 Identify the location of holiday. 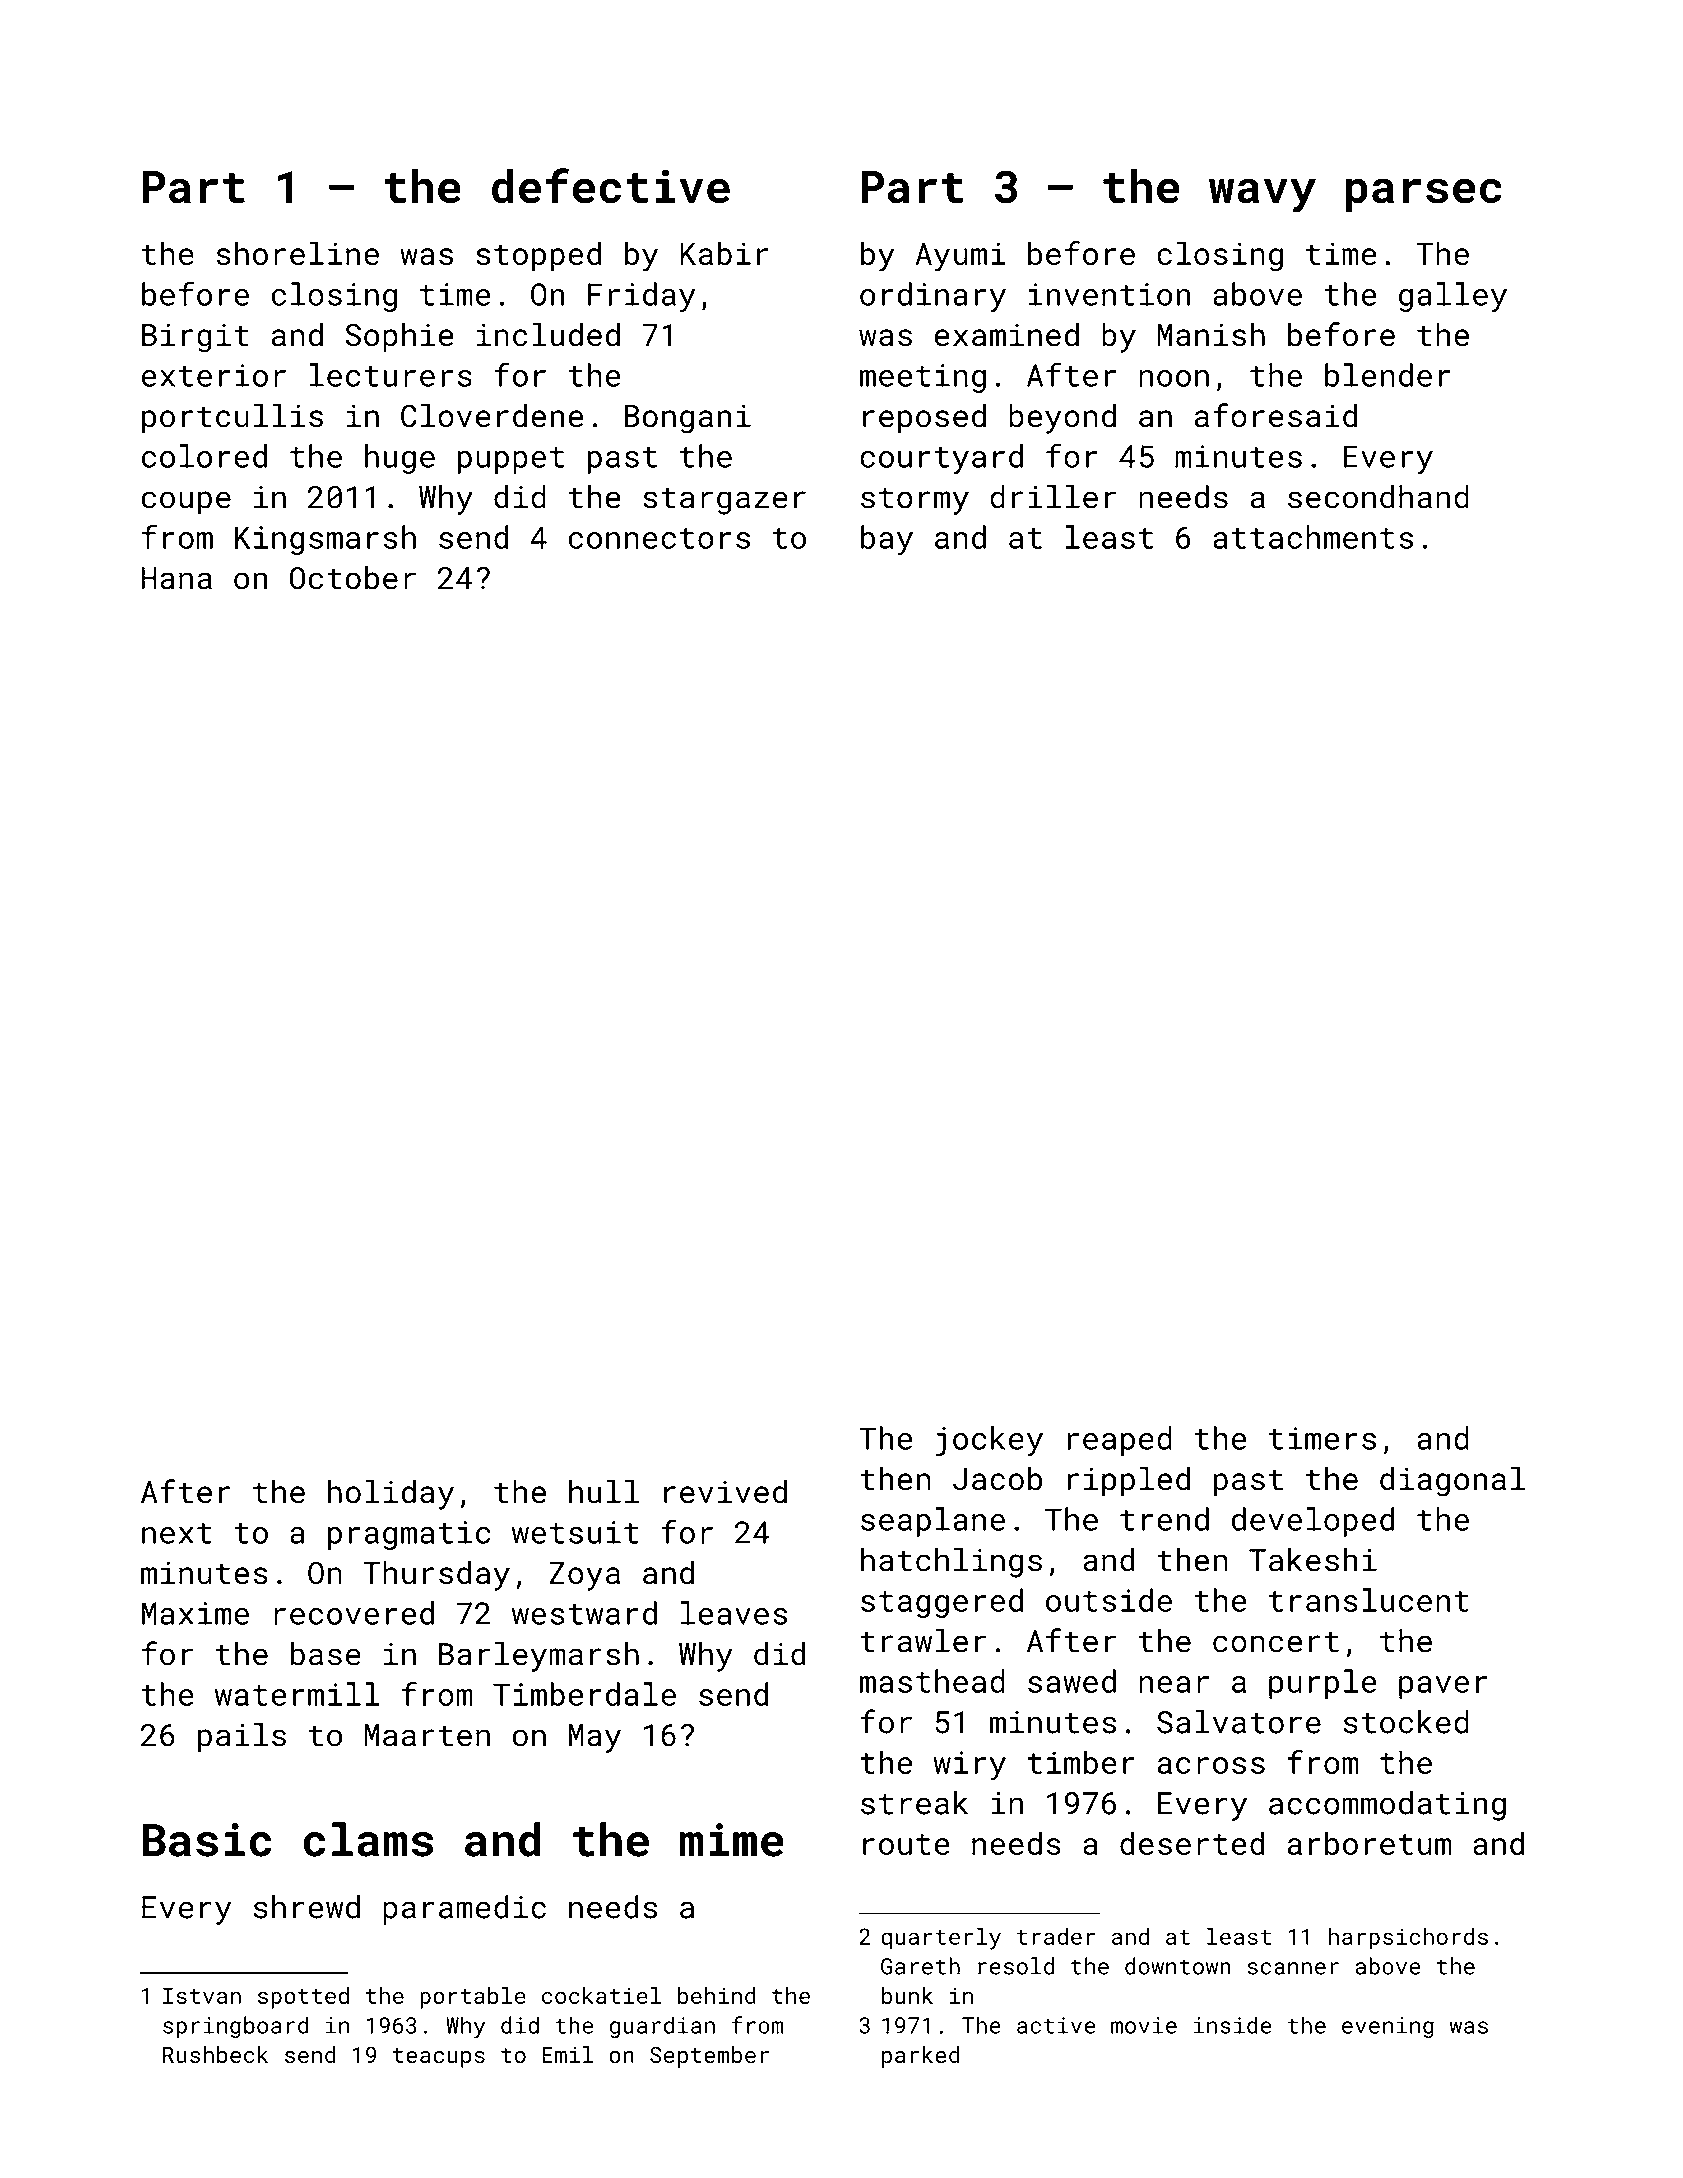
(391, 1495).
